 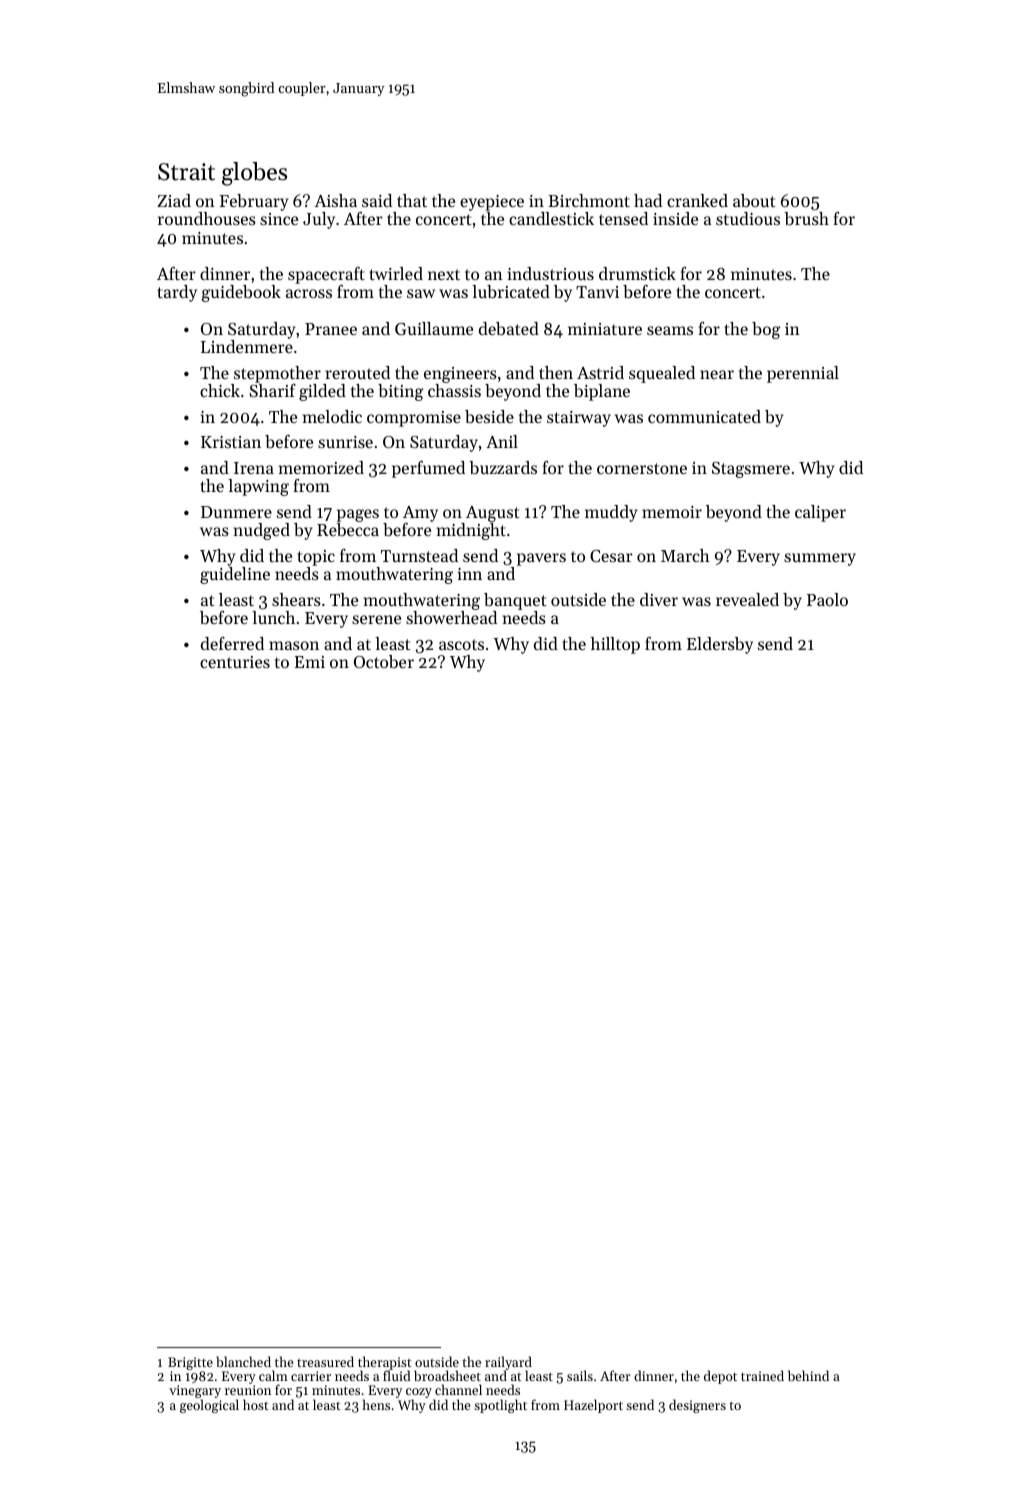 What do you see at coordinates (508, 1363) in the image?
I see `railyard` at bounding box center [508, 1363].
